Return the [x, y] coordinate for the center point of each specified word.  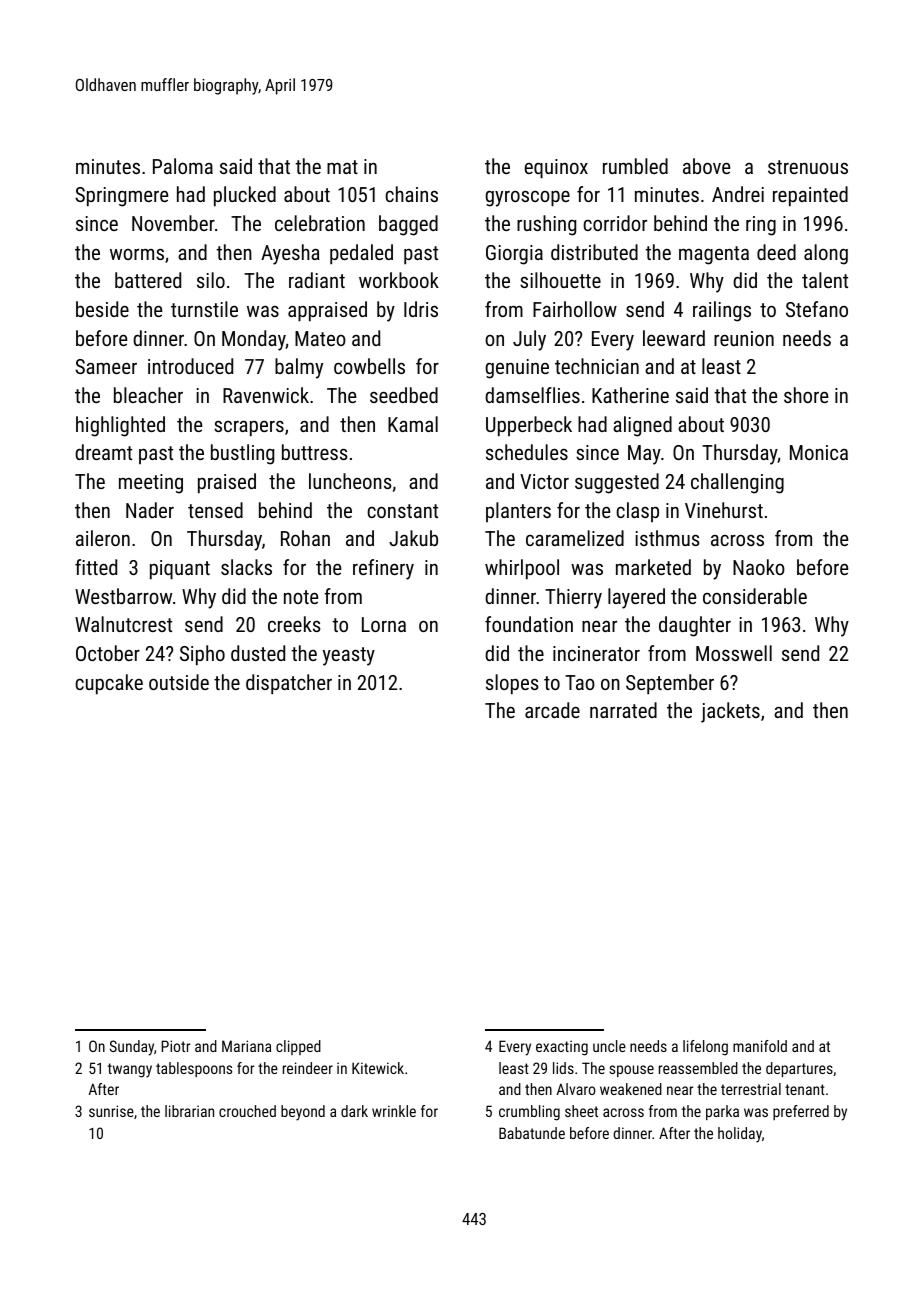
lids [563, 1068]
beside [102, 309]
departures [799, 1069]
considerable [755, 596]
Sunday [132, 1048]
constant [402, 511]
